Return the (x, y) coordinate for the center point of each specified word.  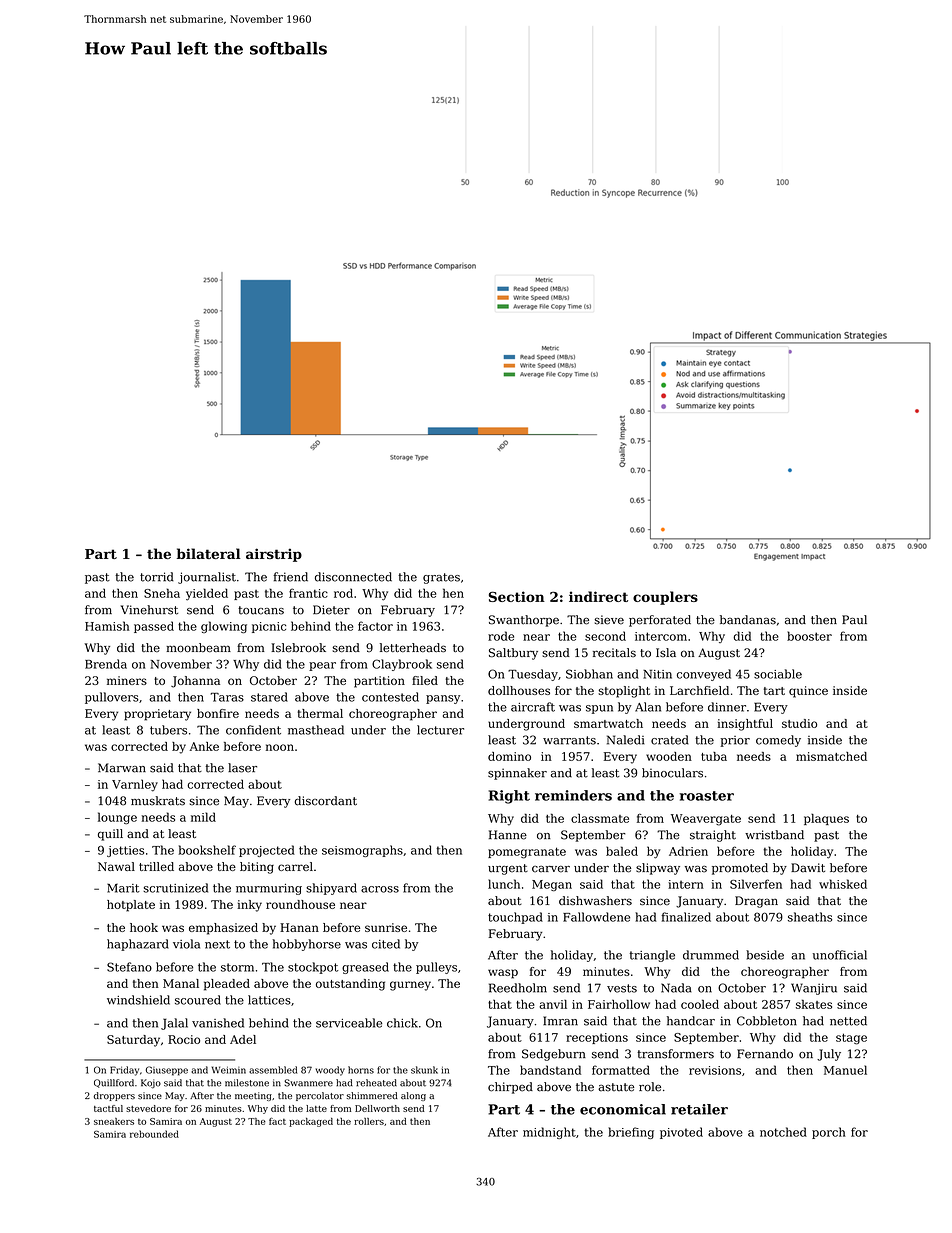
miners (127, 680)
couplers (665, 598)
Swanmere (308, 1083)
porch (829, 1133)
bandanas (748, 620)
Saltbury (513, 654)
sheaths (810, 917)
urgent (508, 869)
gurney (410, 986)
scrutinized (175, 888)
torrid (157, 577)
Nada (676, 988)
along (413, 1096)
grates (441, 578)
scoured (198, 1000)
